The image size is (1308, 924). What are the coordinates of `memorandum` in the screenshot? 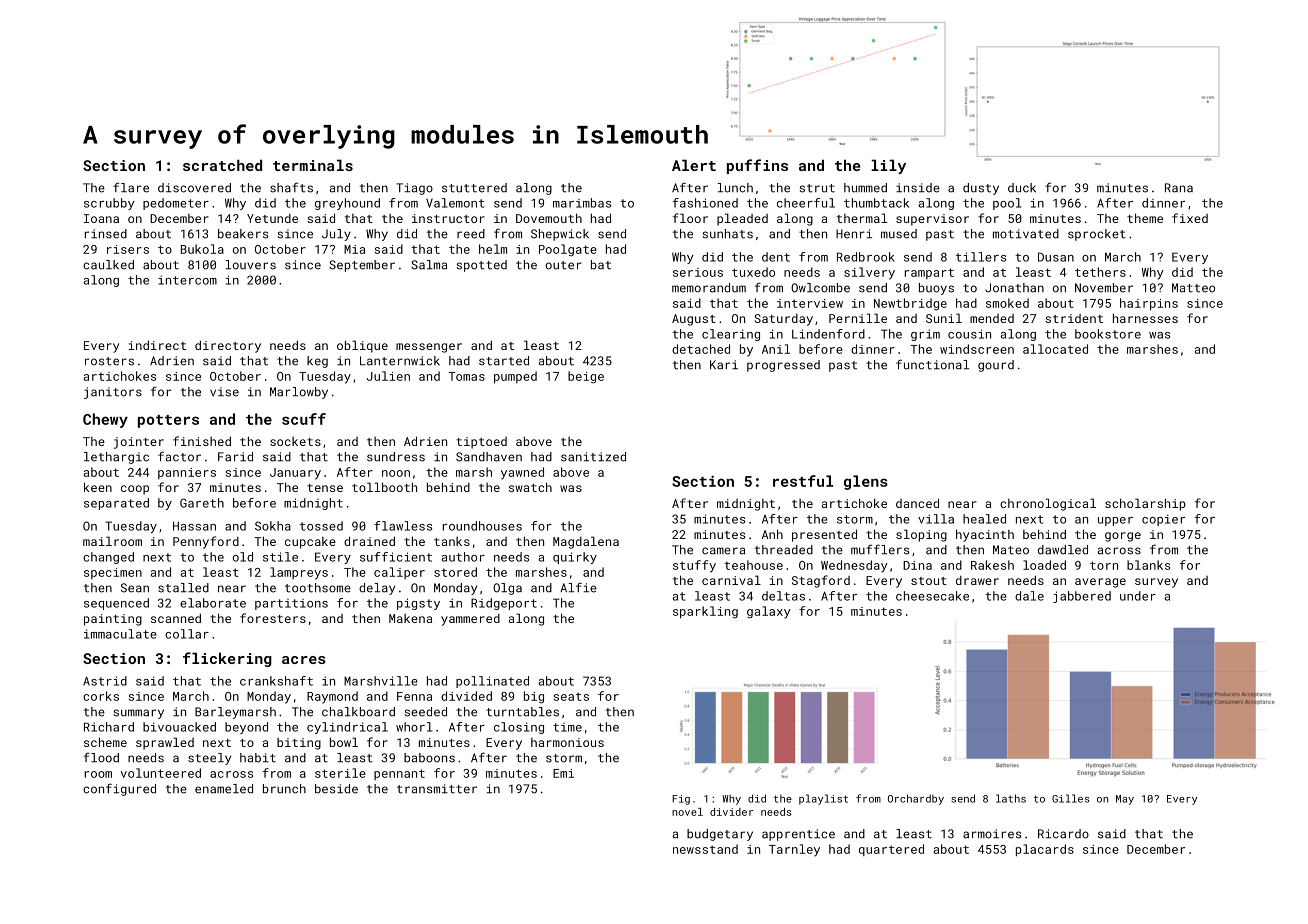 It's located at (709, 288).
